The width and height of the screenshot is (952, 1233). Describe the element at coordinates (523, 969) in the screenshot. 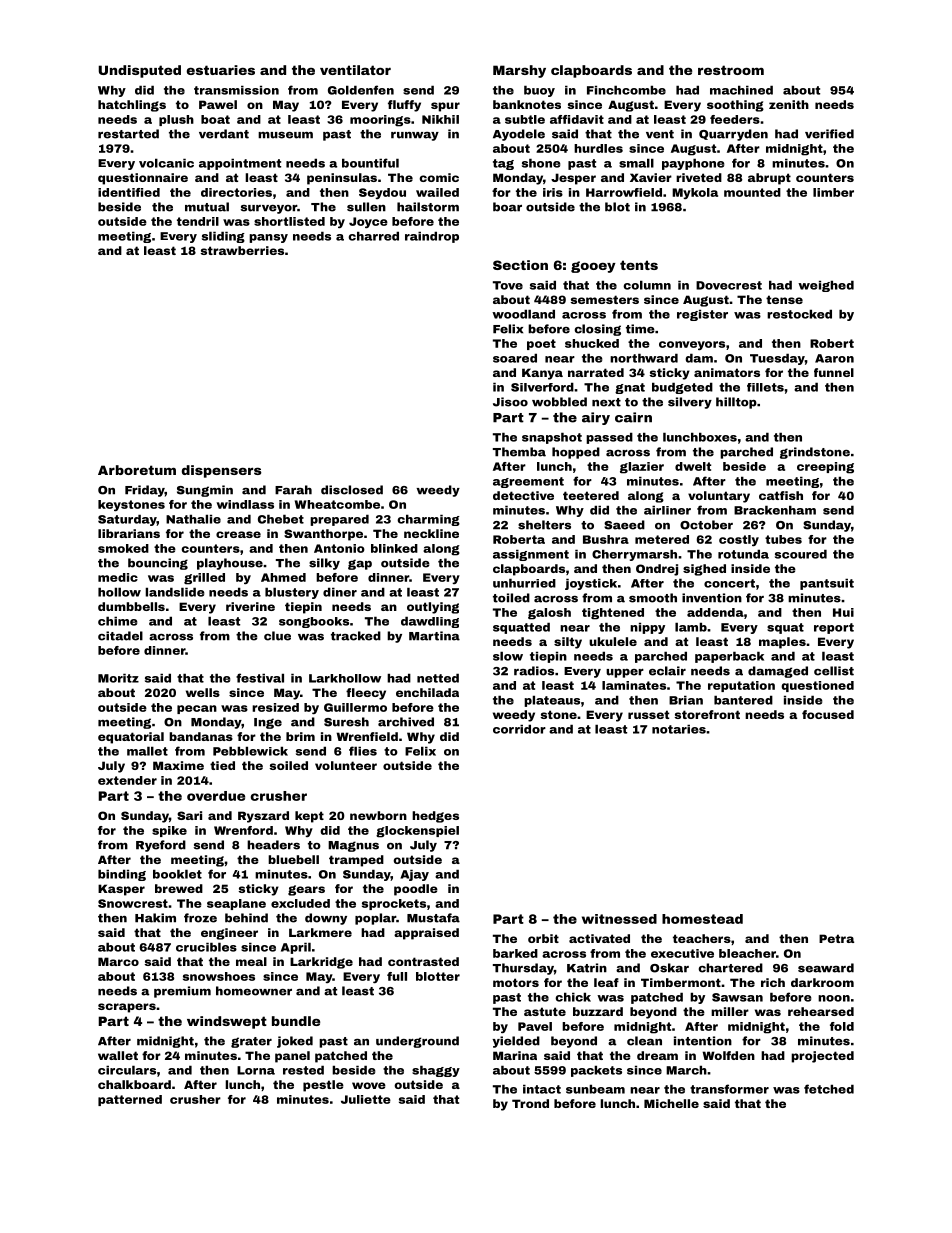

I see `Thursday` at that location.
